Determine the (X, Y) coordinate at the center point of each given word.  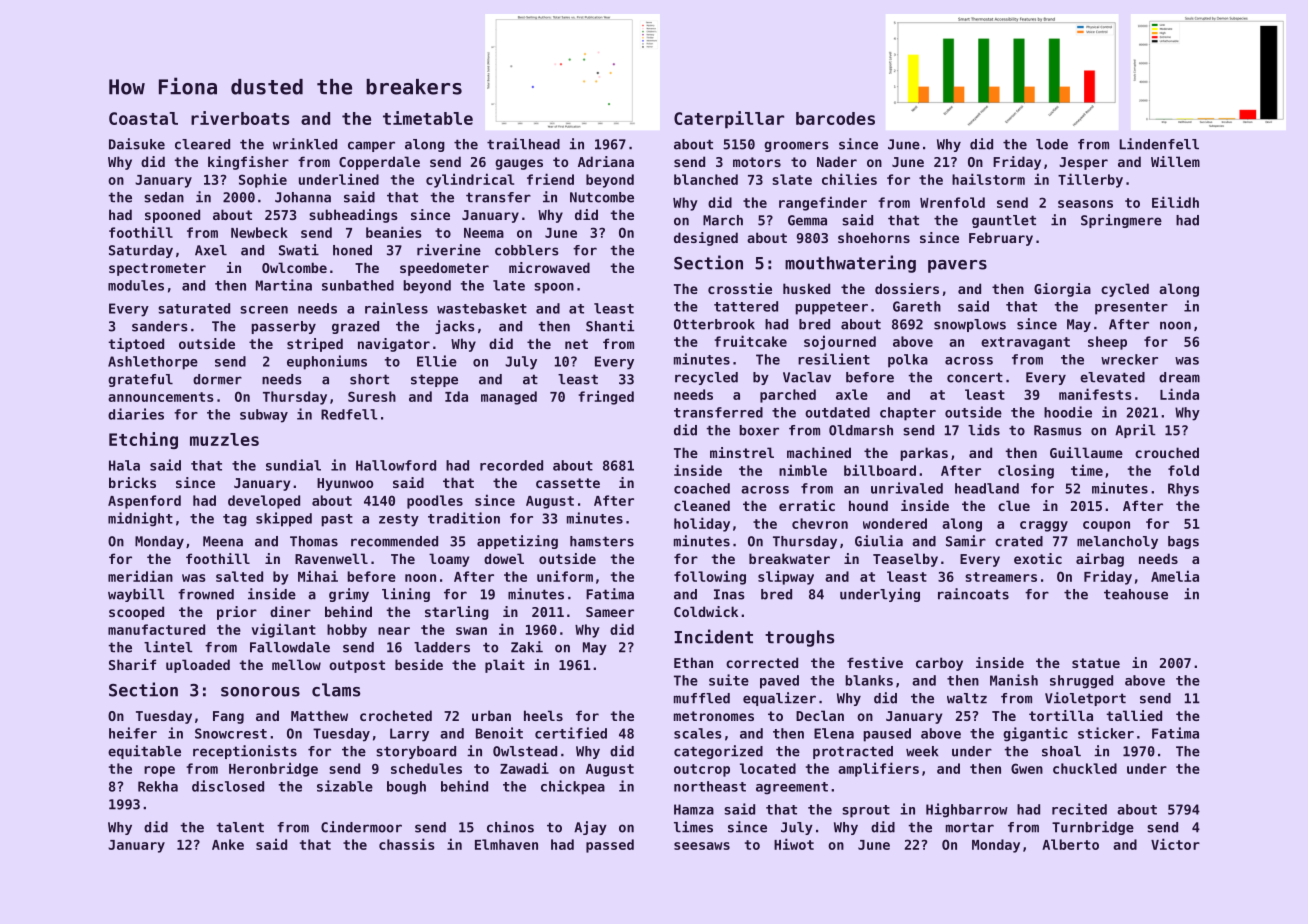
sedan (164, 197)
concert (975, 377)
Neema (484, 233)
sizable (345, 786)
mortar (970, 827)
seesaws (702, 846)
